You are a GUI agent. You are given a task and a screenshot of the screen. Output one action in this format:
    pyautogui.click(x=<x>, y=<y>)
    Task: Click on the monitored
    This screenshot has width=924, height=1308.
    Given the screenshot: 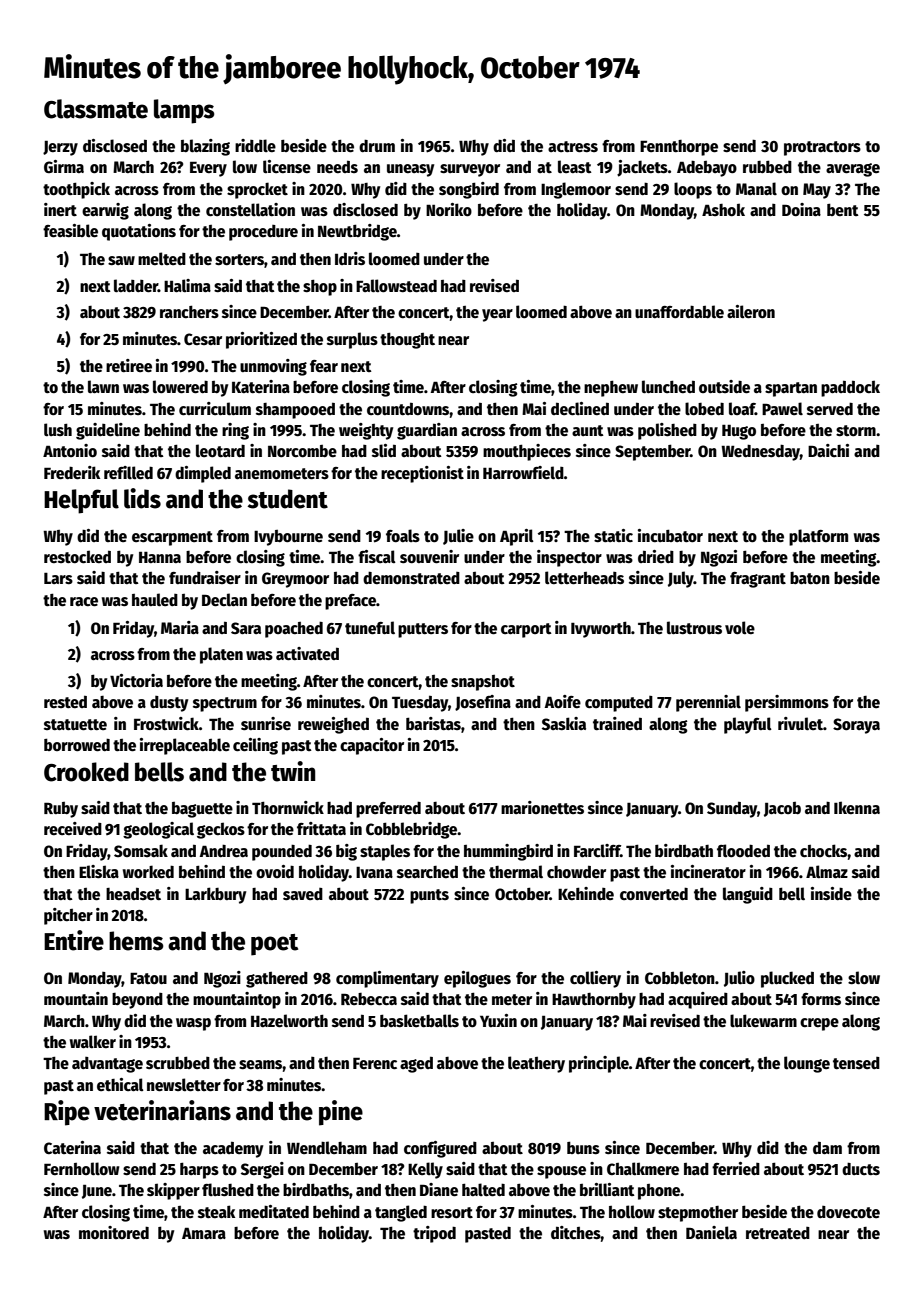 What is the action you would take?
    pyautogui.click(x=114, y=1233)
